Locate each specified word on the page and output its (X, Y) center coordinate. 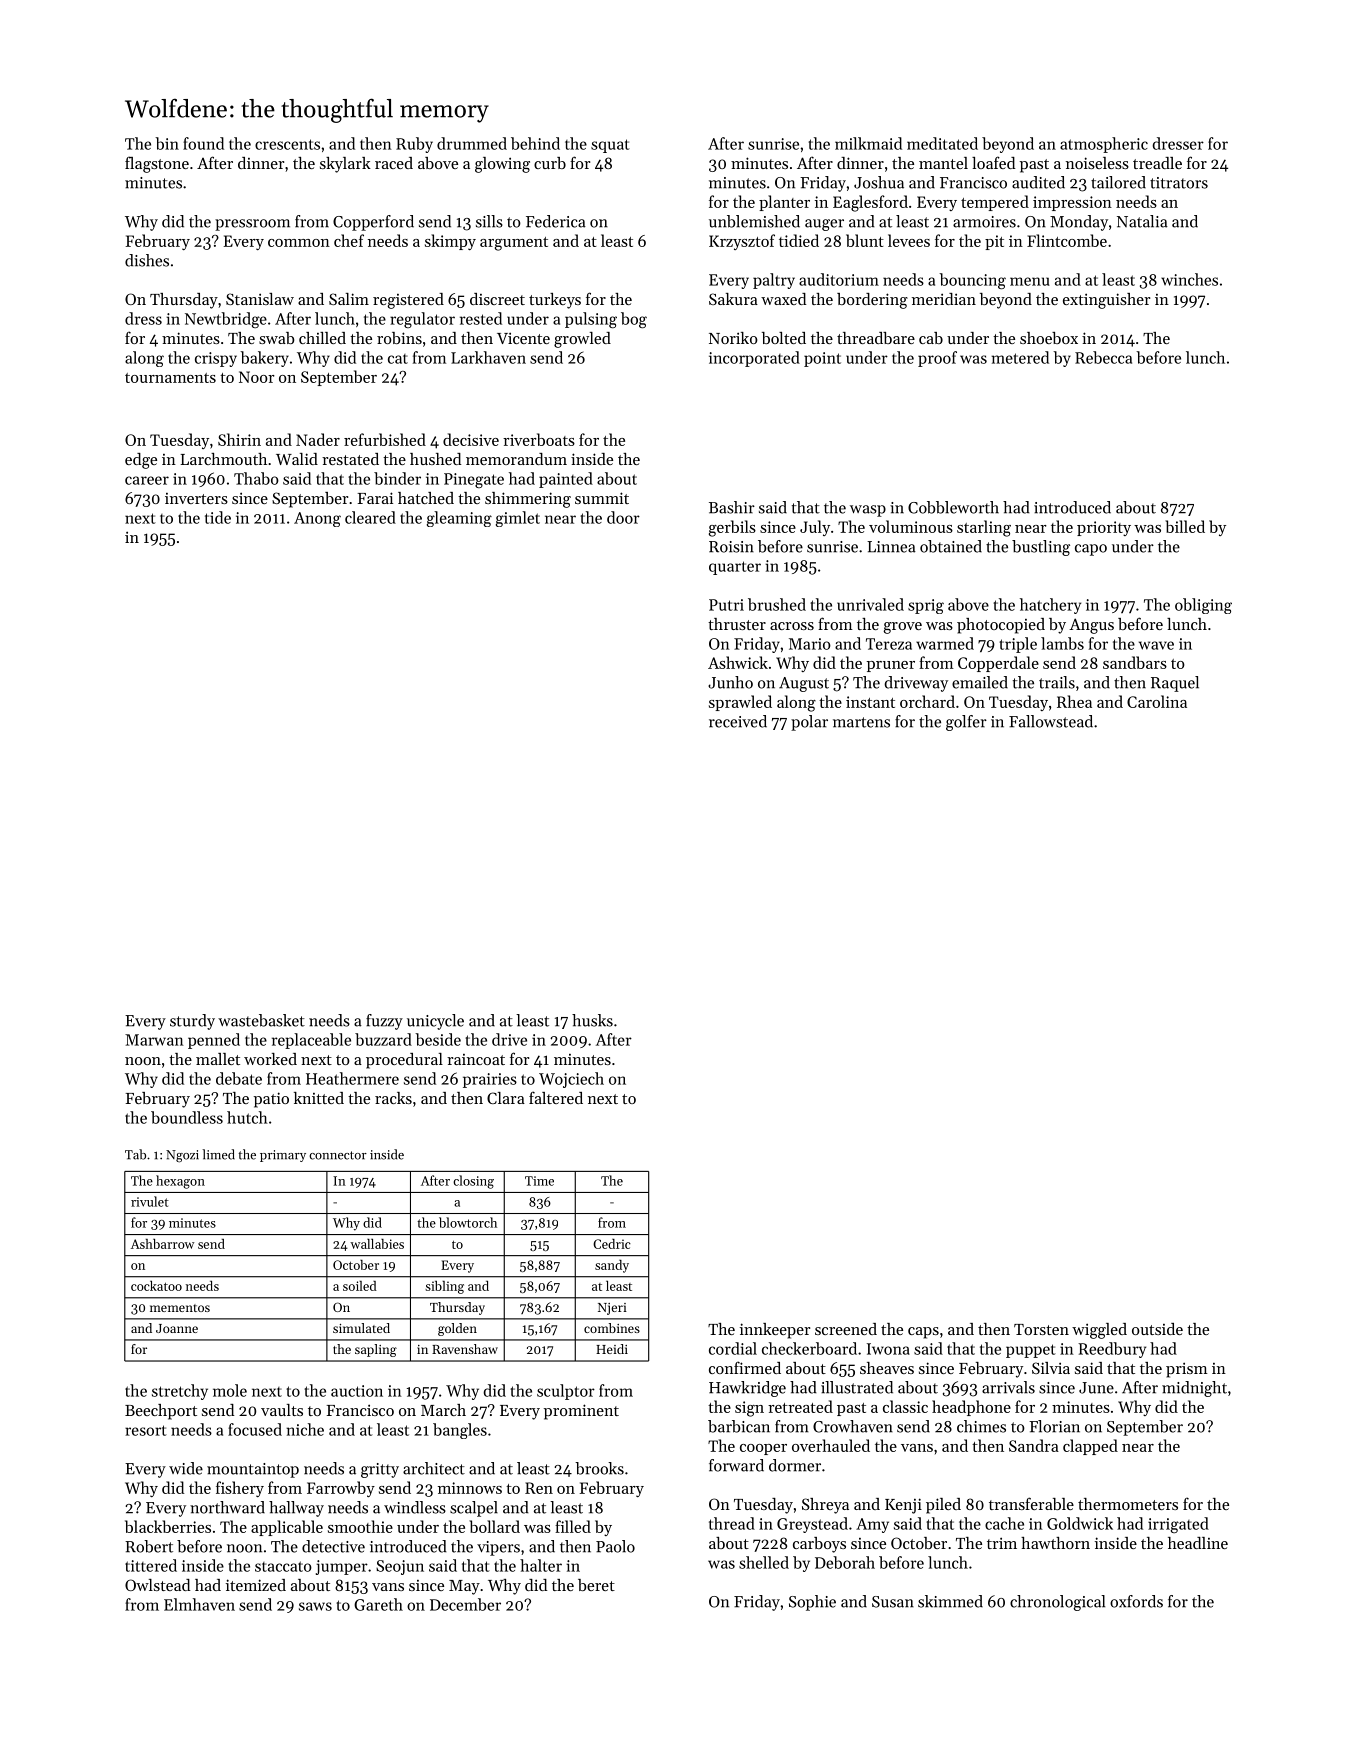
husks (592, 1020)
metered (1020, 357)
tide (218, 517)
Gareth (378, 1604)
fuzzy (384, 1022)
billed (1185, 526)
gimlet (518, 519)
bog (634, 320)
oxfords (1136, 1601)
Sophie (812, 1603)
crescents (287, 144)
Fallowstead (1051, 721)
